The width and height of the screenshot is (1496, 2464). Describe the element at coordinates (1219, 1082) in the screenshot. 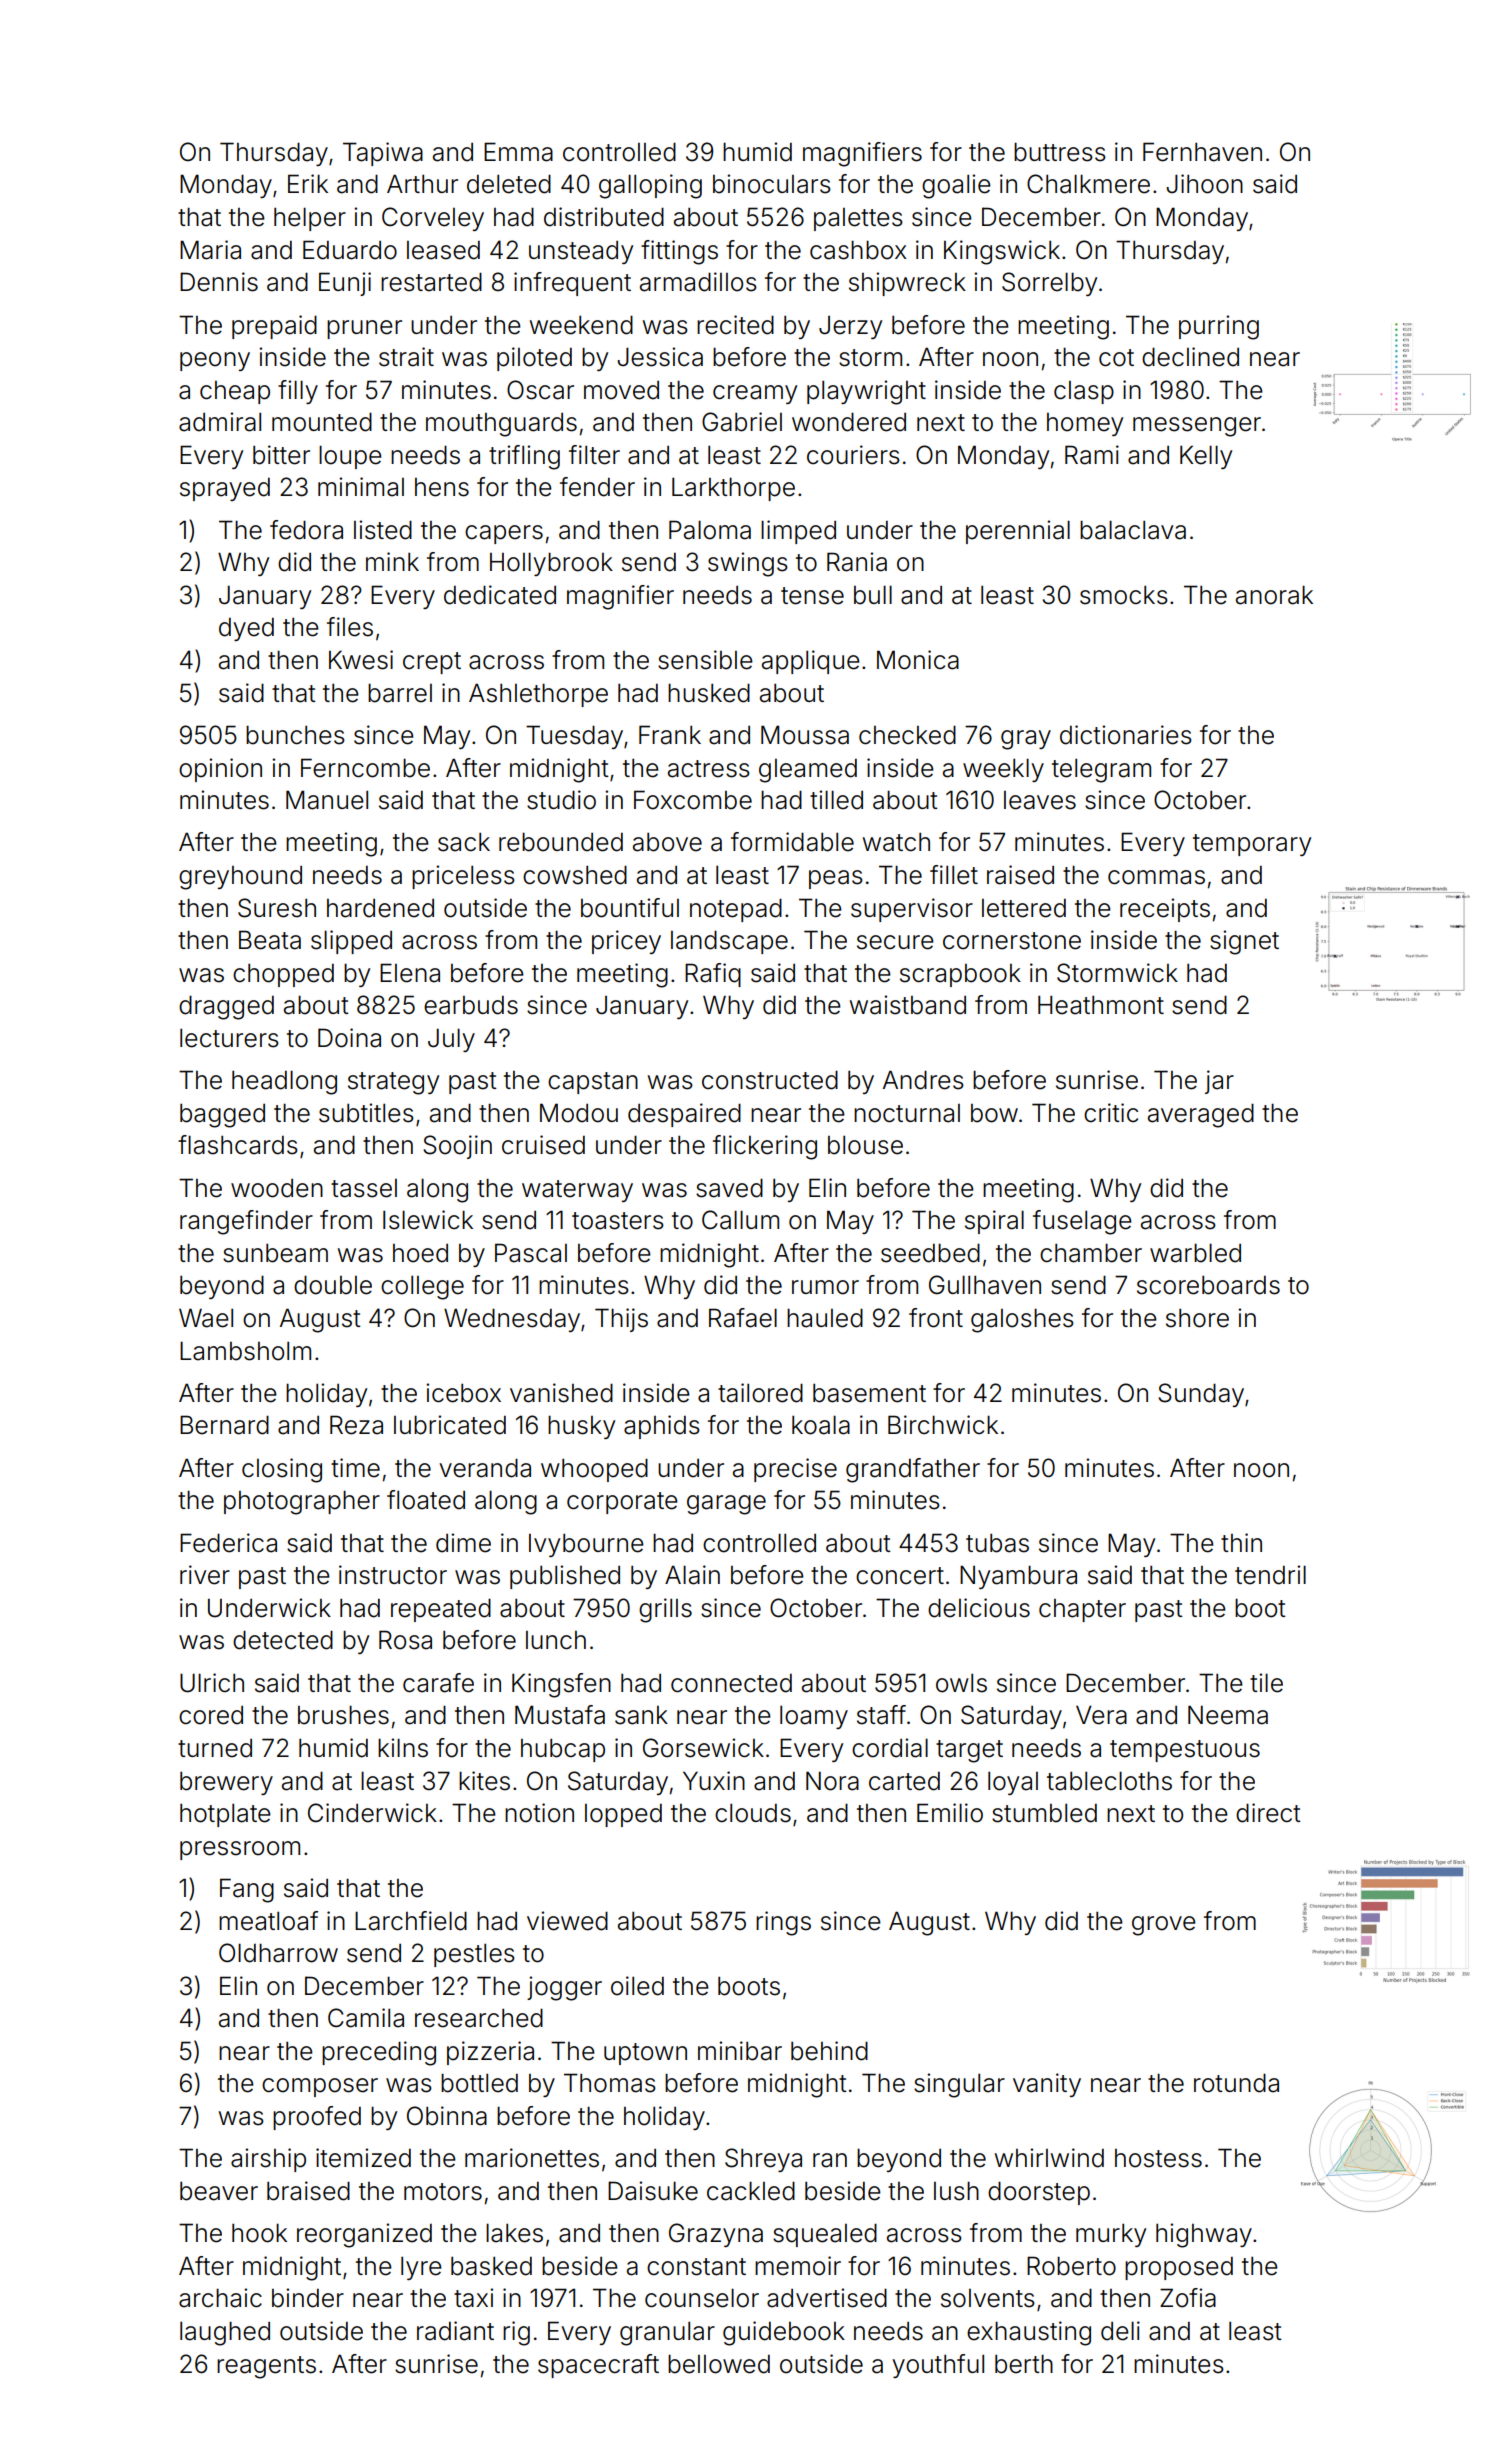

I see `jar` at that location.
